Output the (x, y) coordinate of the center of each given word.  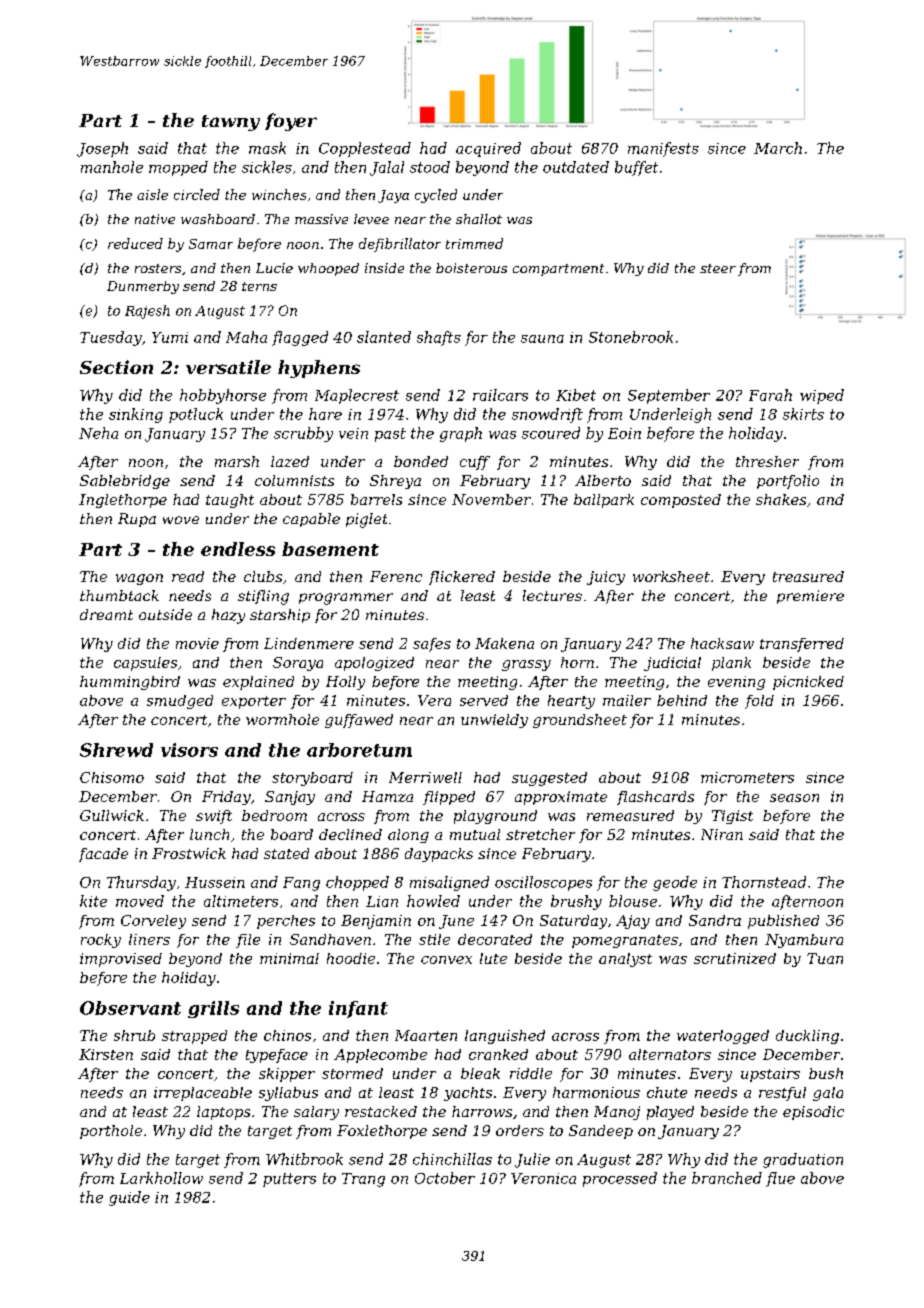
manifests (663, 149)
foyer (291, 122)
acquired (488, 149)
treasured (808, 576)
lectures (552, 595)
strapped (194, 1037)
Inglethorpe (123, 501)
